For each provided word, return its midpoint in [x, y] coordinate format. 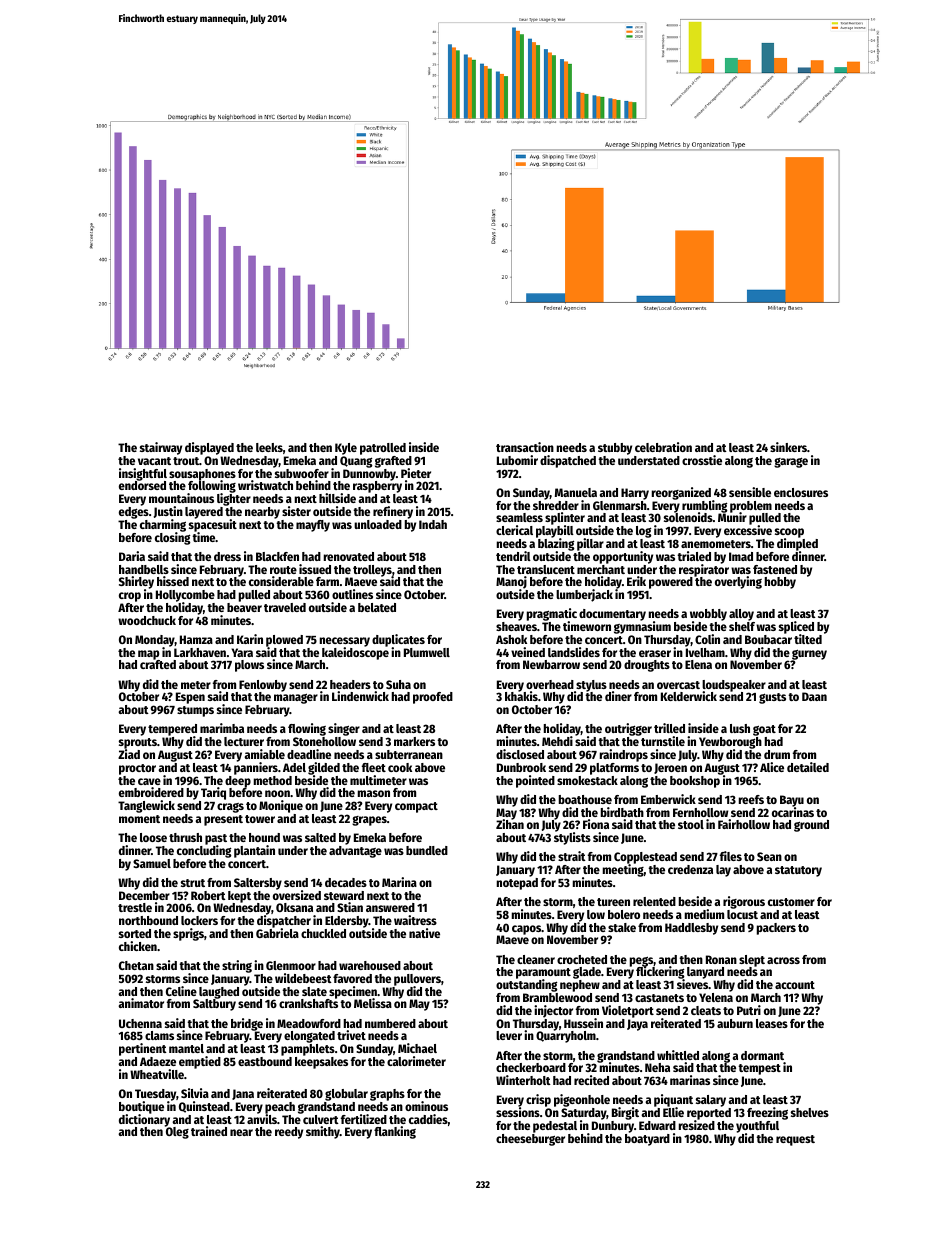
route [283, 570]
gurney [809, 655]
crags [230, 808]
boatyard [647, 1140]
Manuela [576, 492]
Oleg [177, 1133]
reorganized [681, 493]
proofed [433, 698]
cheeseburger [530, 1140]
